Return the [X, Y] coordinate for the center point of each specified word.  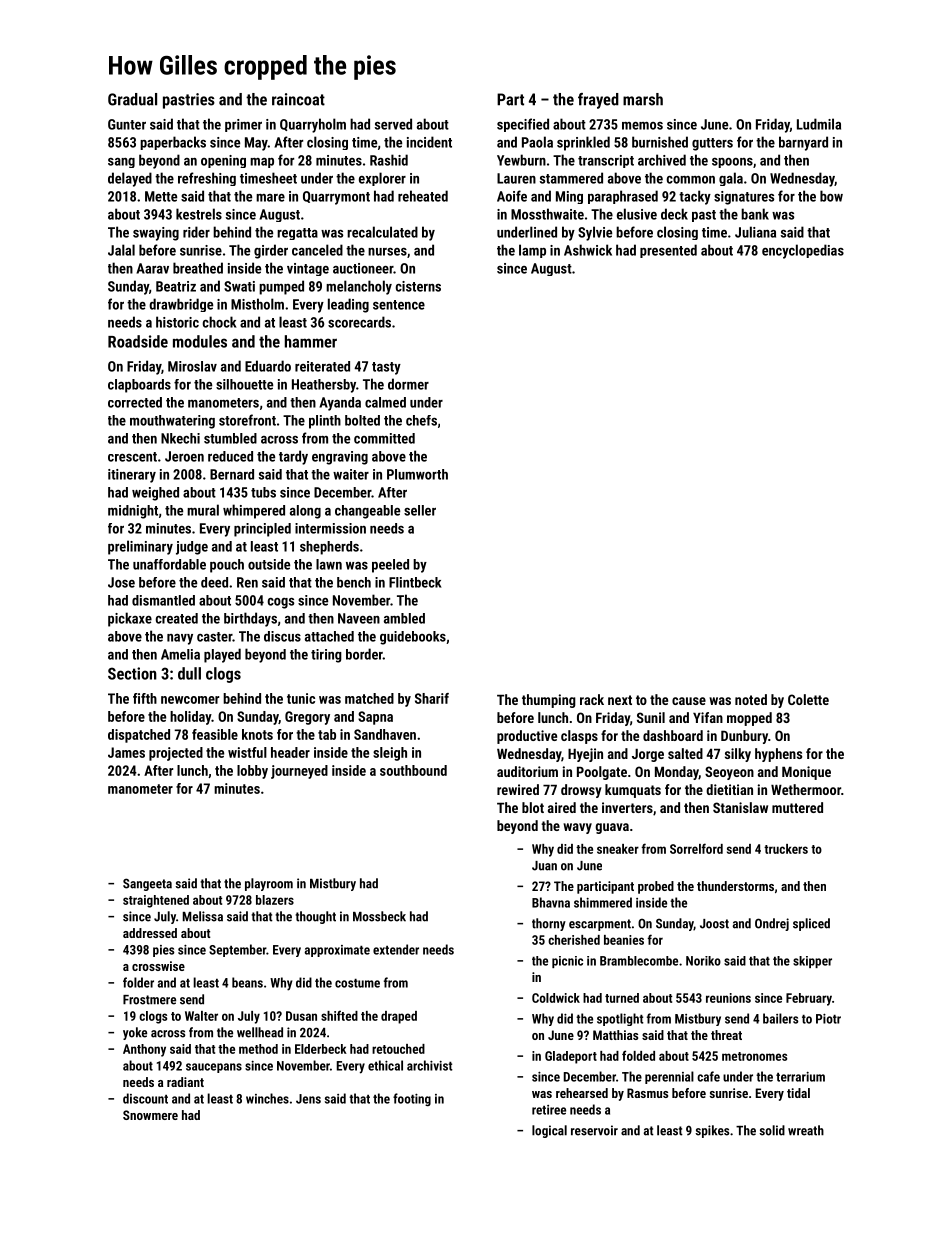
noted [751, 699]
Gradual [132, 99]
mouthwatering [172, 422]
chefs [421, 420]
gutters [712, 144]
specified [523, 125]
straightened [156, 901]
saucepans [214, 1068]
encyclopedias [803, 251]
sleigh [390, 754]
